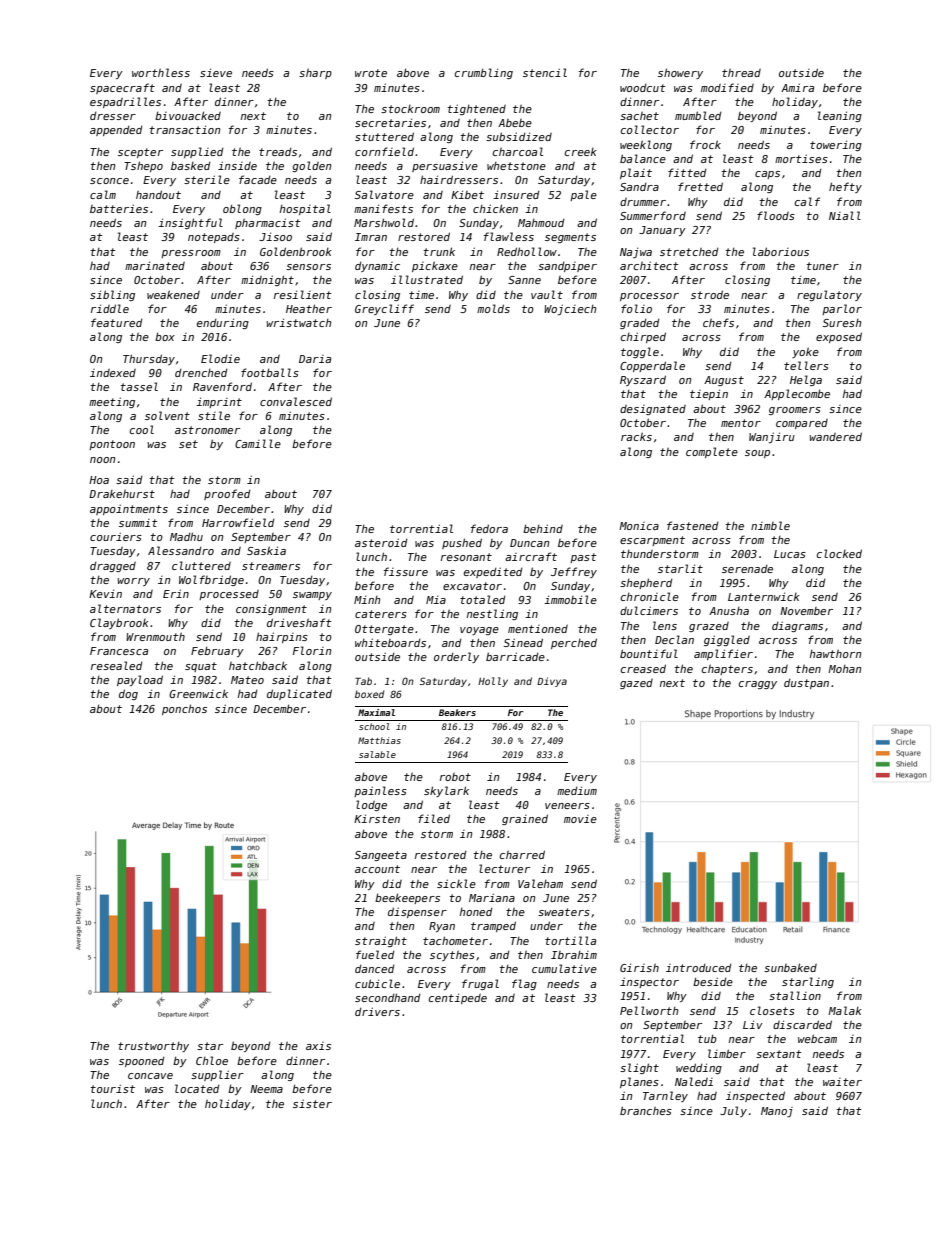  Describe the element at coordinates (822, 266) in the screenshot. I see `tuner` at that location.
